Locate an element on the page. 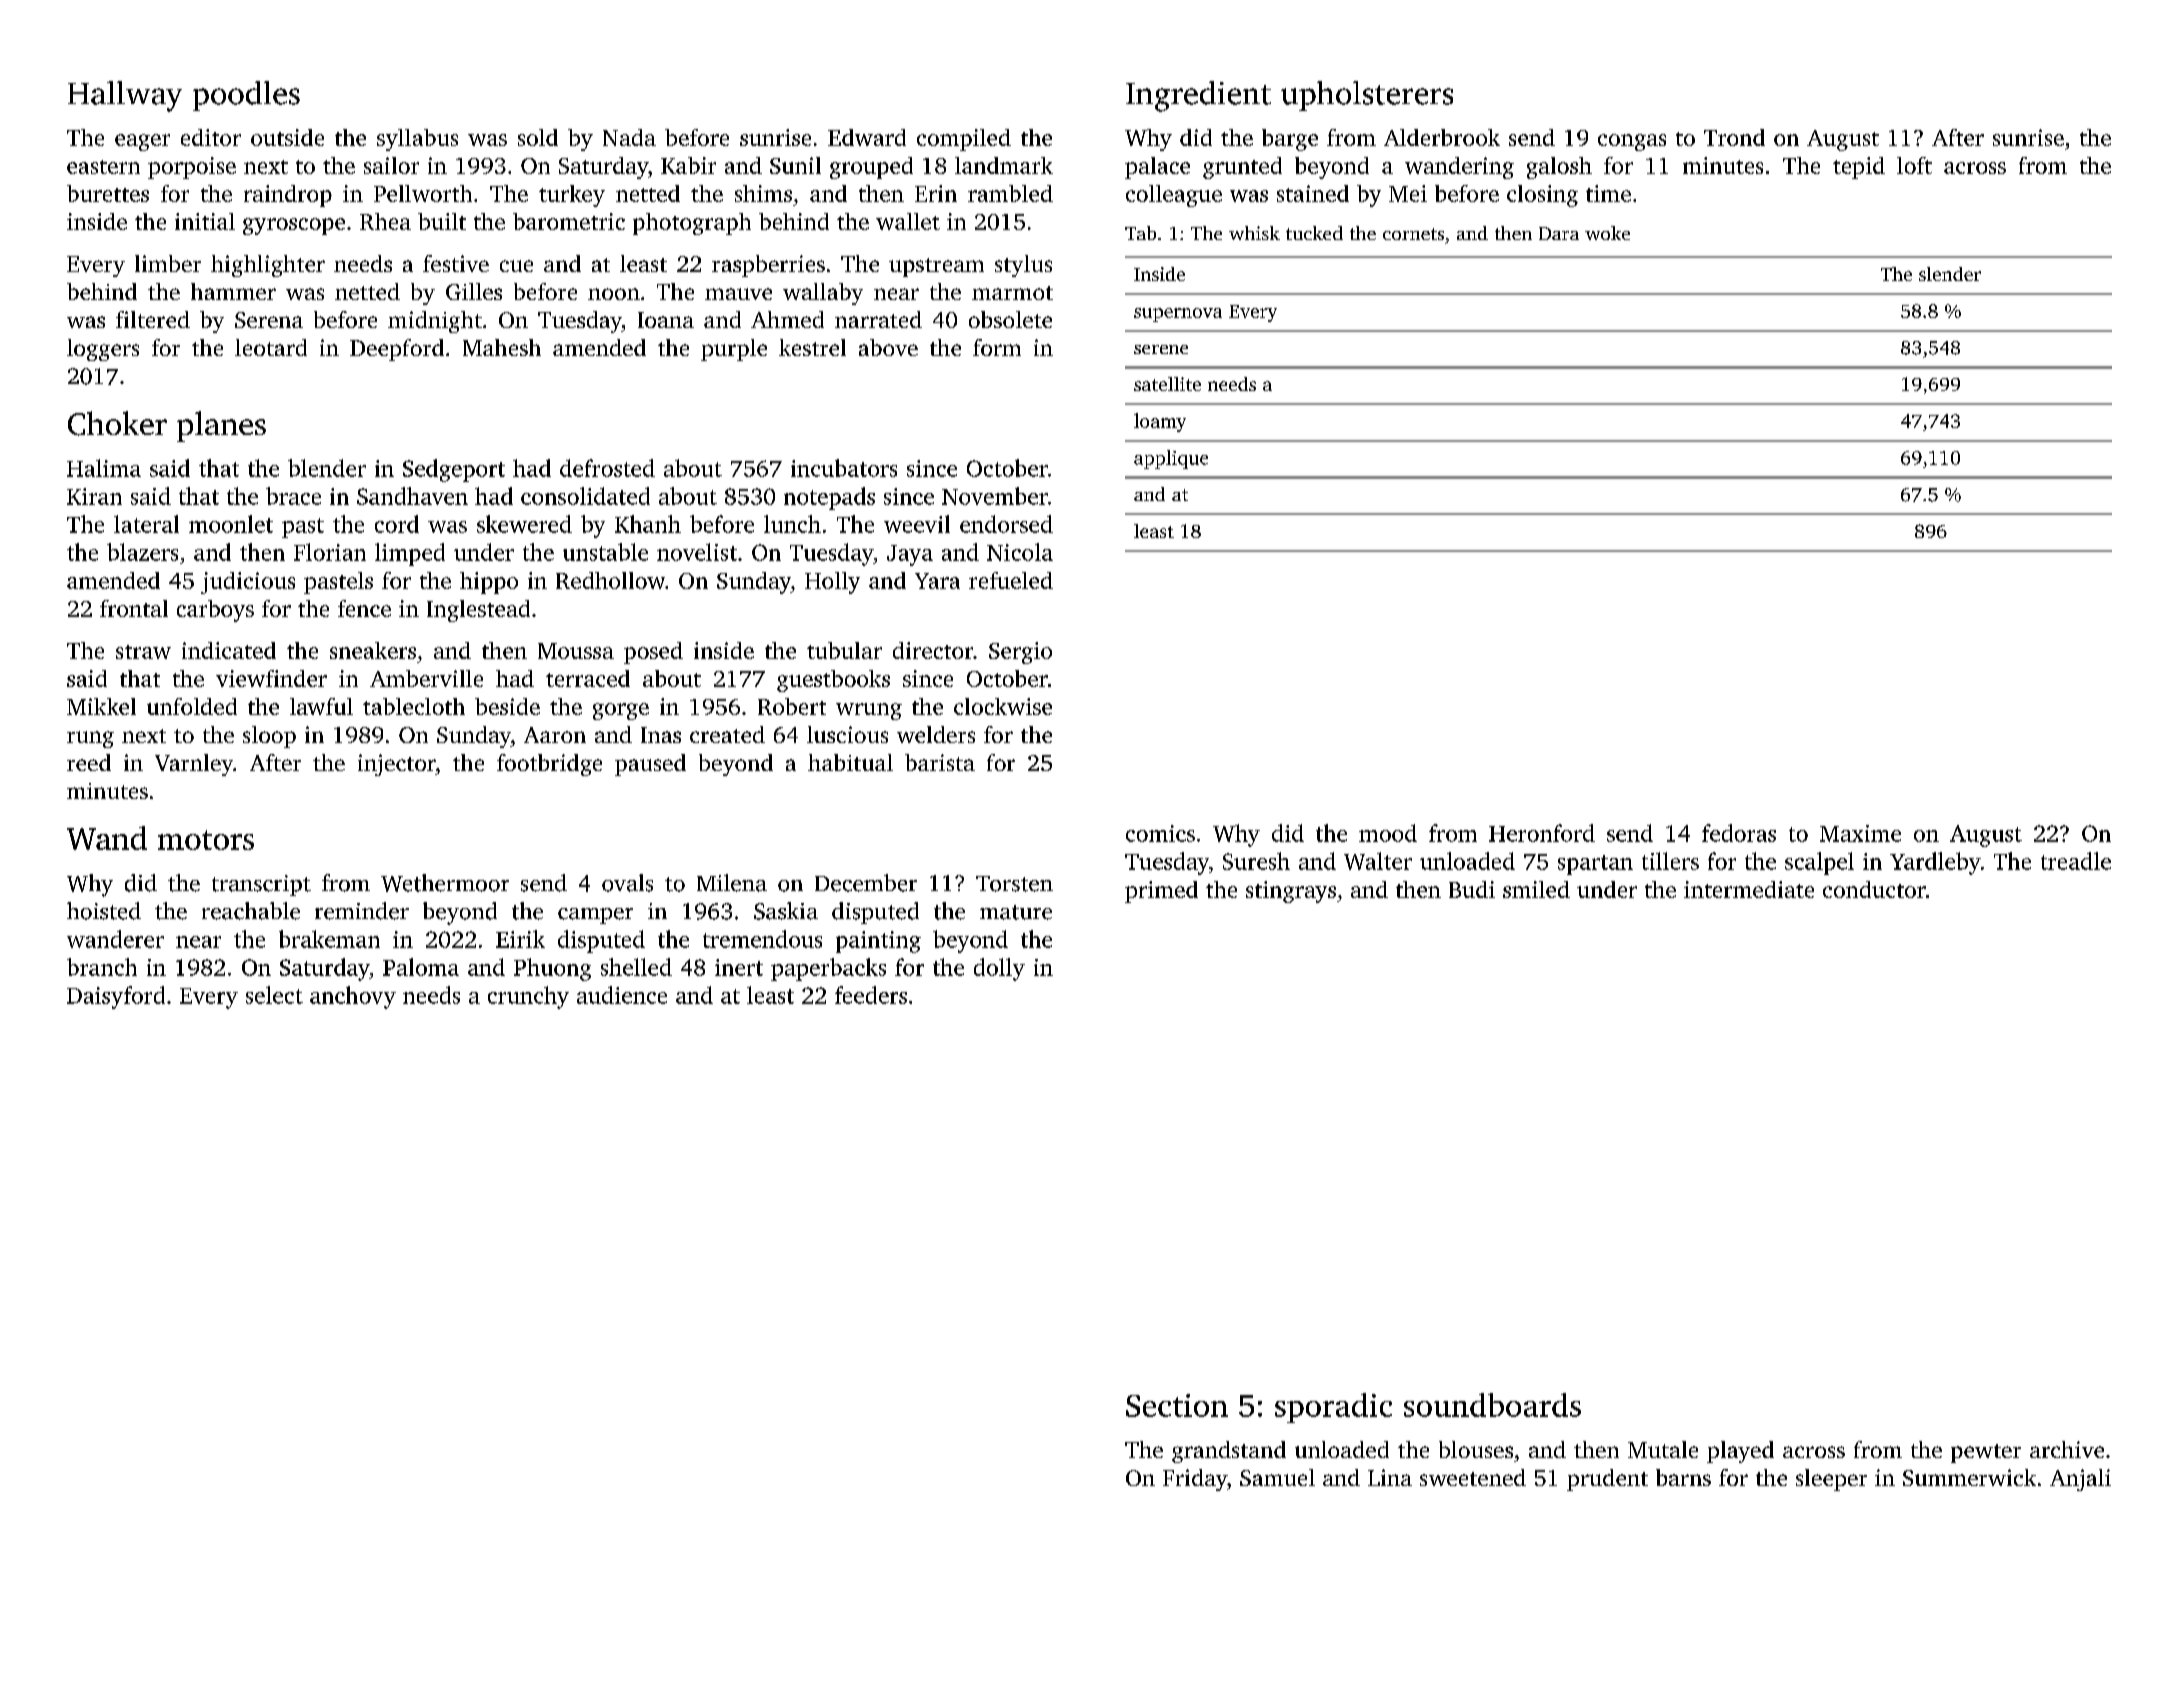  sporadic is located at coordinates (1333, 1408).
